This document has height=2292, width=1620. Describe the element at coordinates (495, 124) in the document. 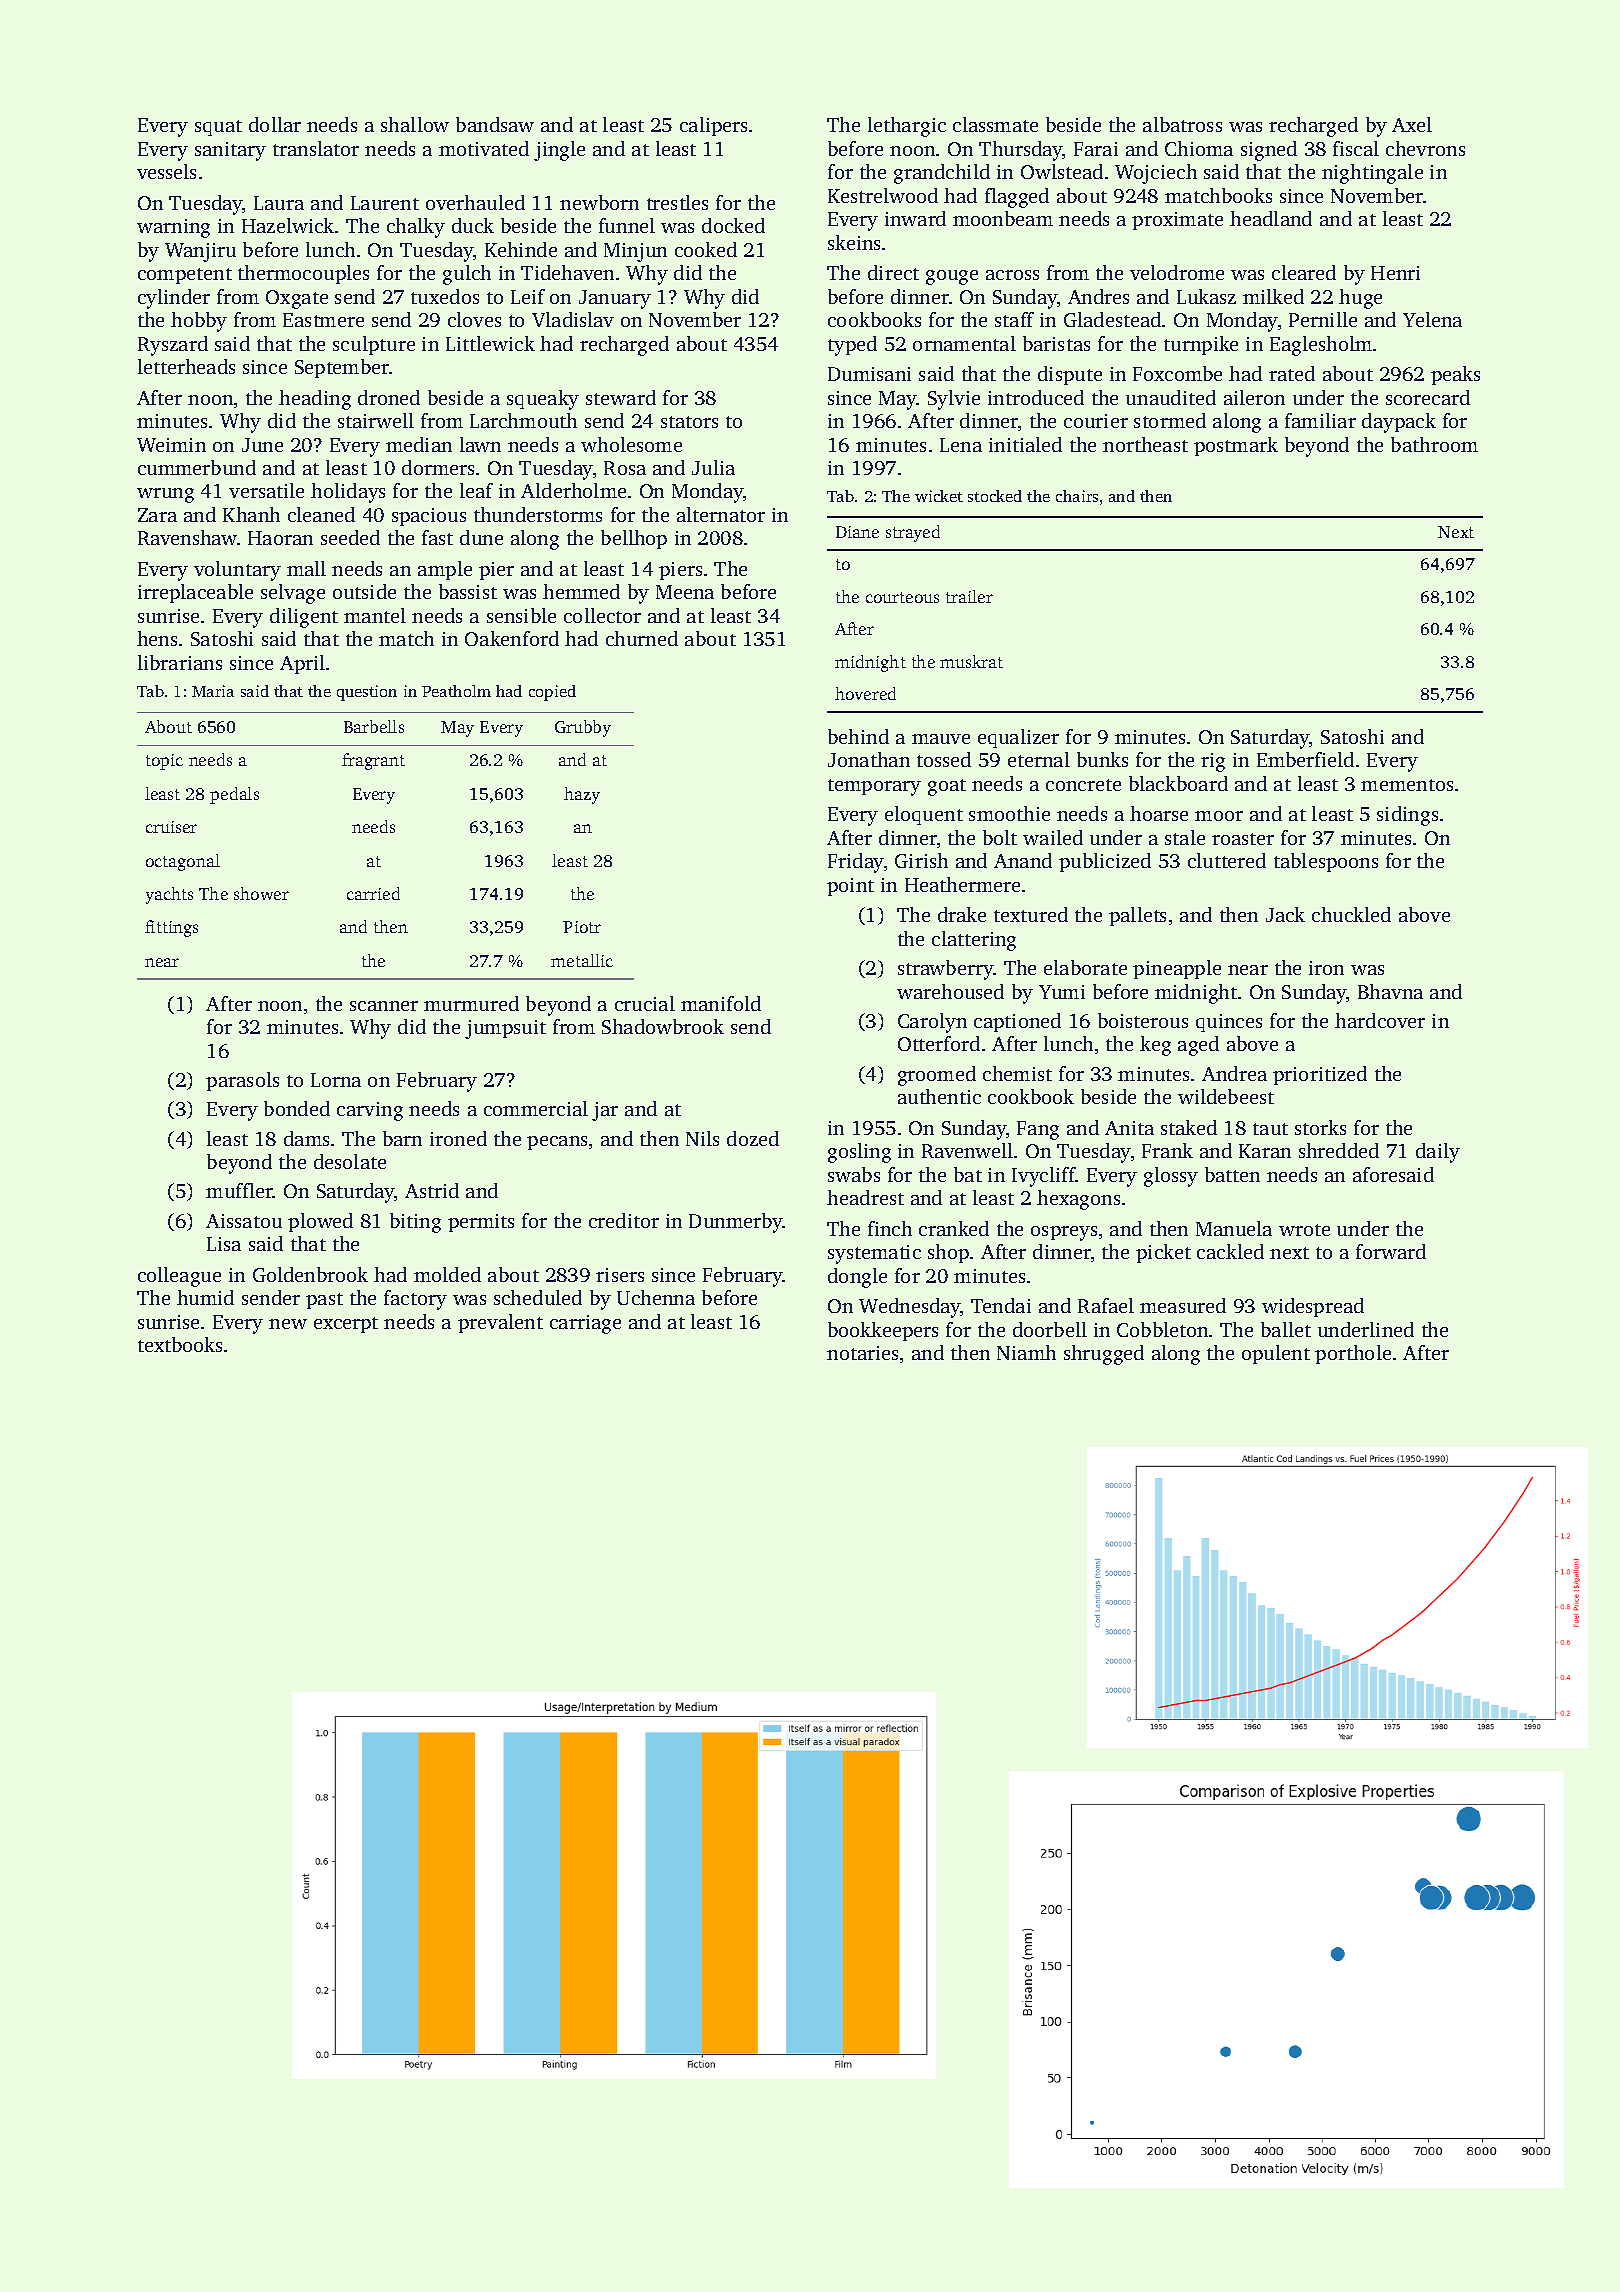

I see `bandsaw` at that location.
